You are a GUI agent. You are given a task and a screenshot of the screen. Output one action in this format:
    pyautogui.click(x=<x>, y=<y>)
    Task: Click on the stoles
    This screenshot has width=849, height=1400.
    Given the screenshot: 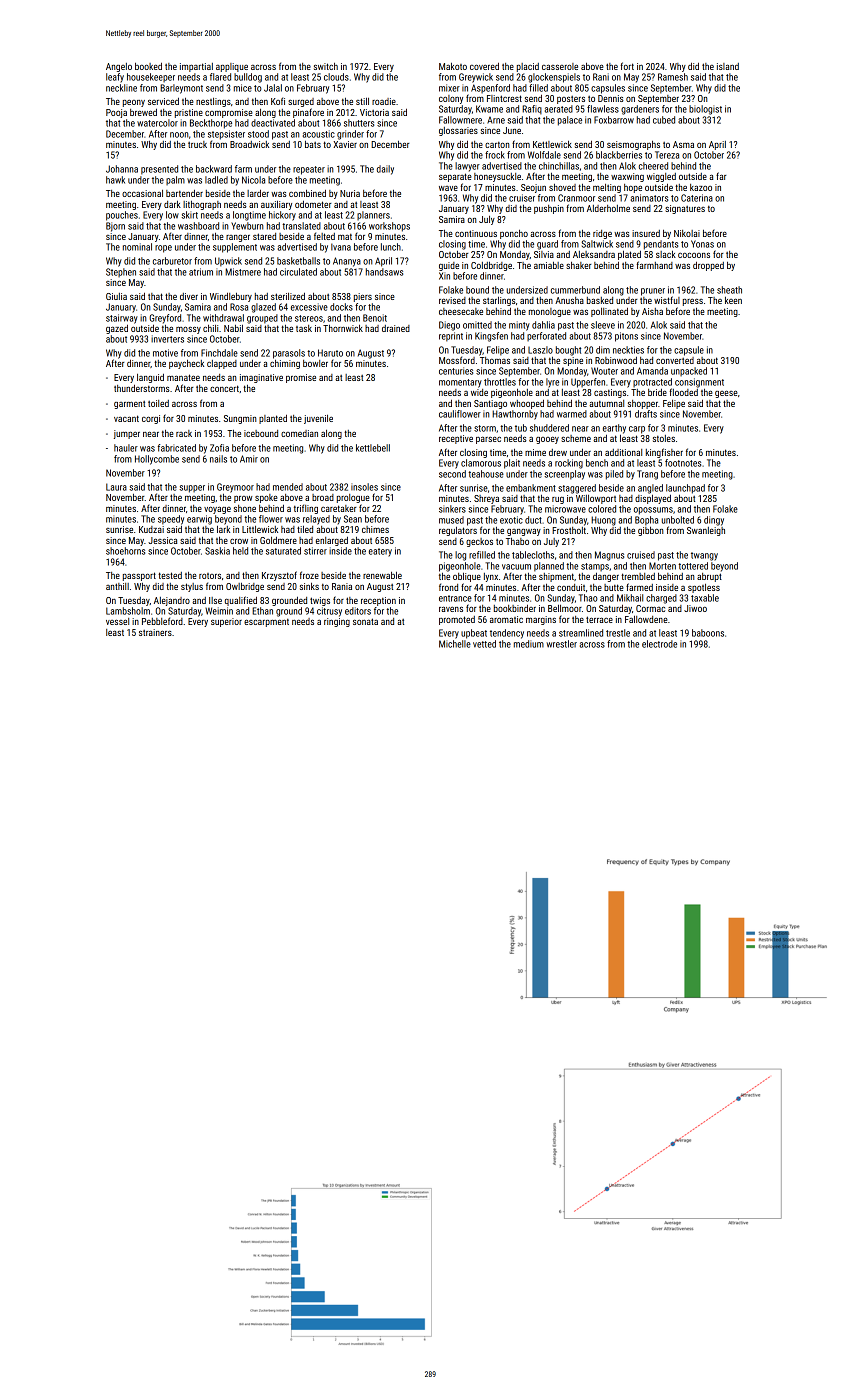 What is the action you would take?
    pyautogui.click(x=664, y=438)
